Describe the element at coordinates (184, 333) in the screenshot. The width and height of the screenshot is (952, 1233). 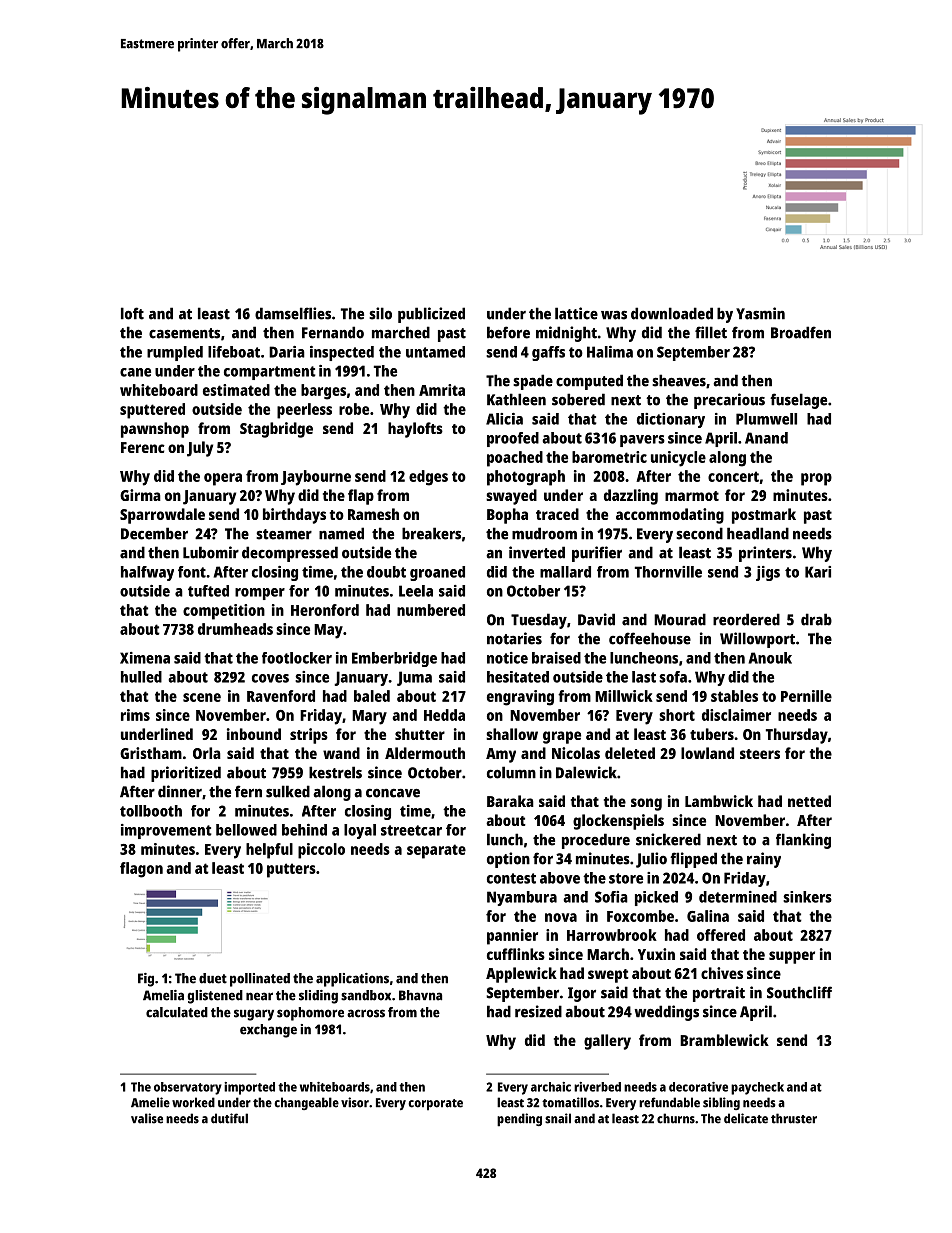
I see `casements` at that location.
